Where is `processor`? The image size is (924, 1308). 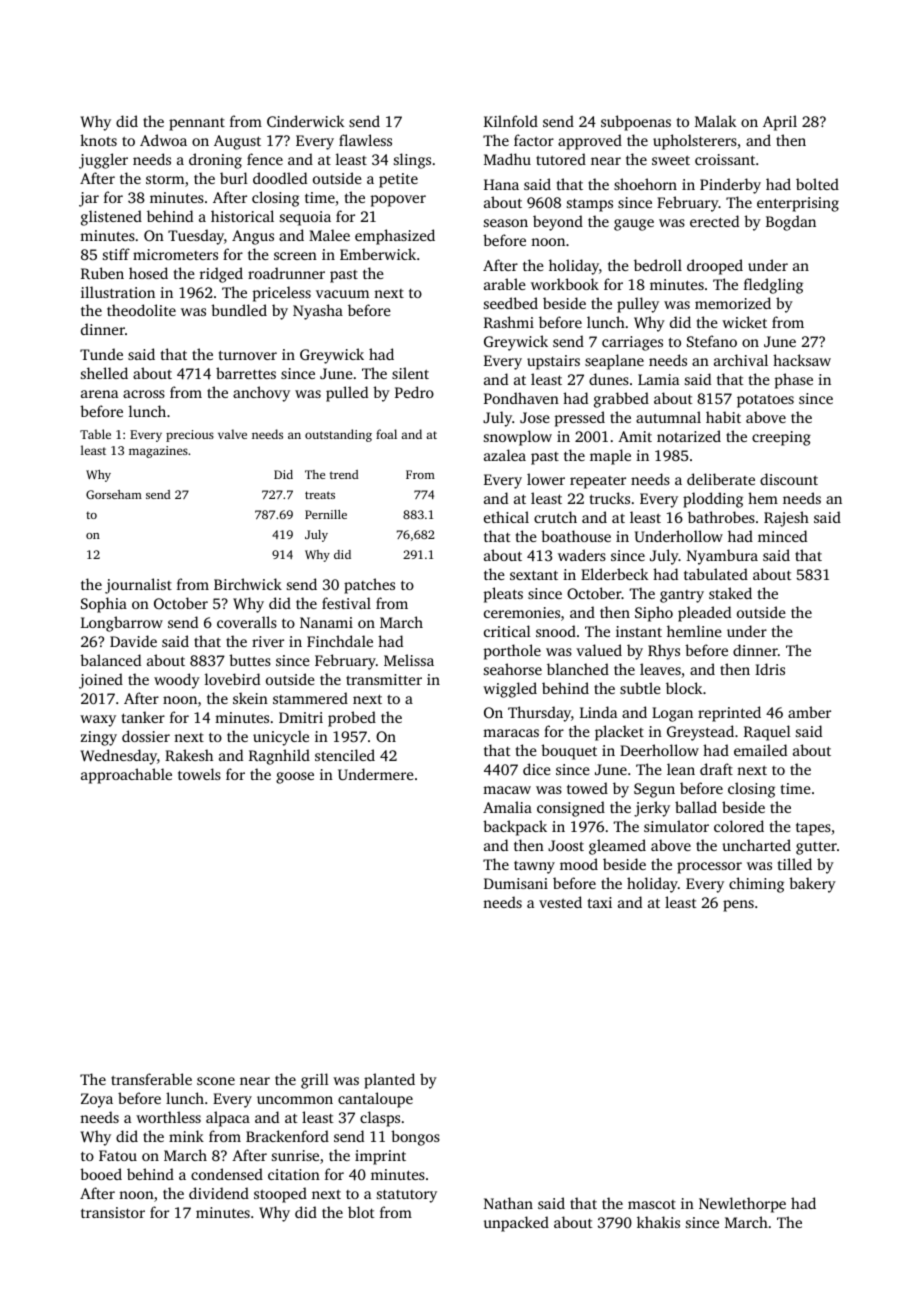
processor is located at coordinates (709, 868).
